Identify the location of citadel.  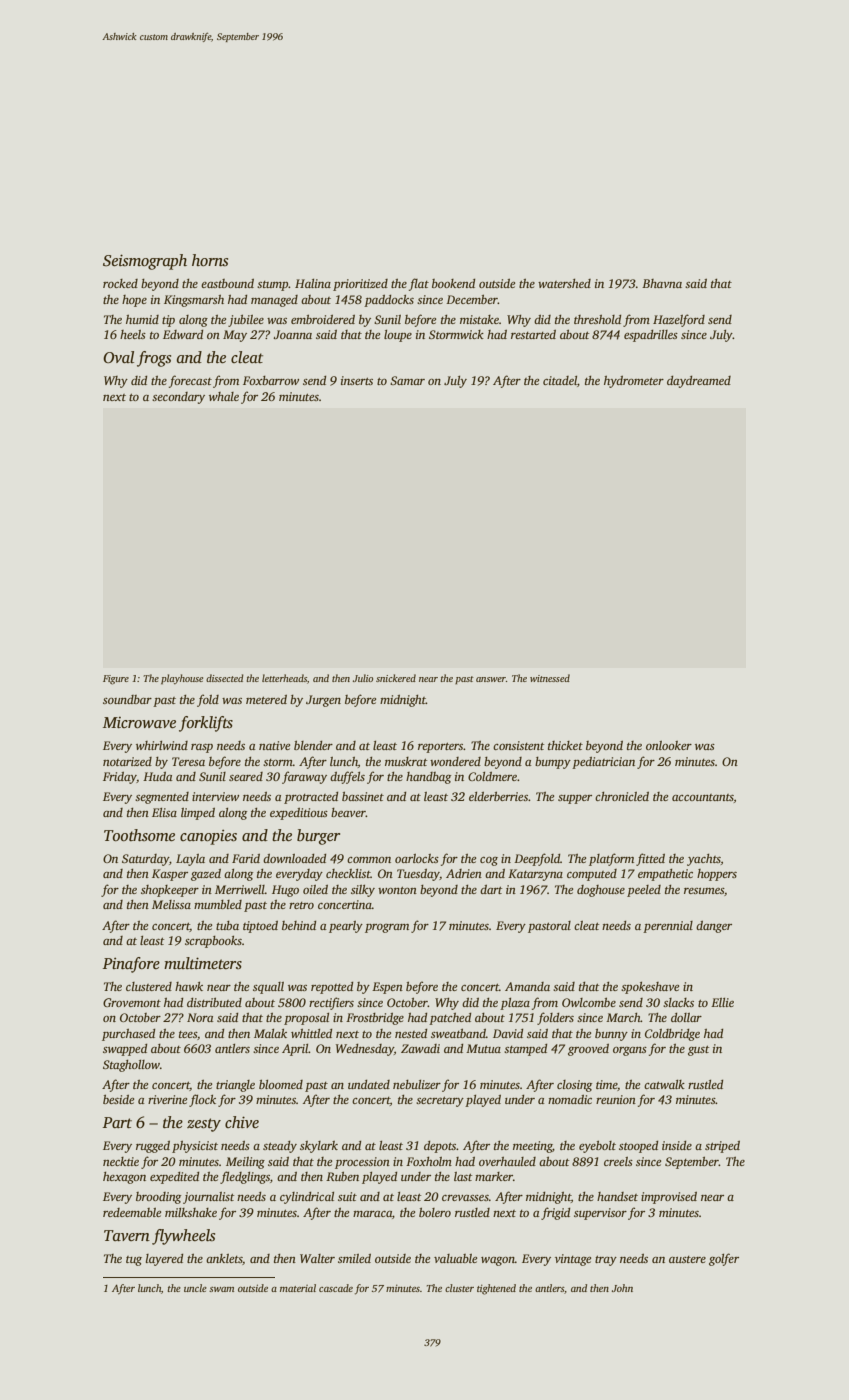
(560, 380).
